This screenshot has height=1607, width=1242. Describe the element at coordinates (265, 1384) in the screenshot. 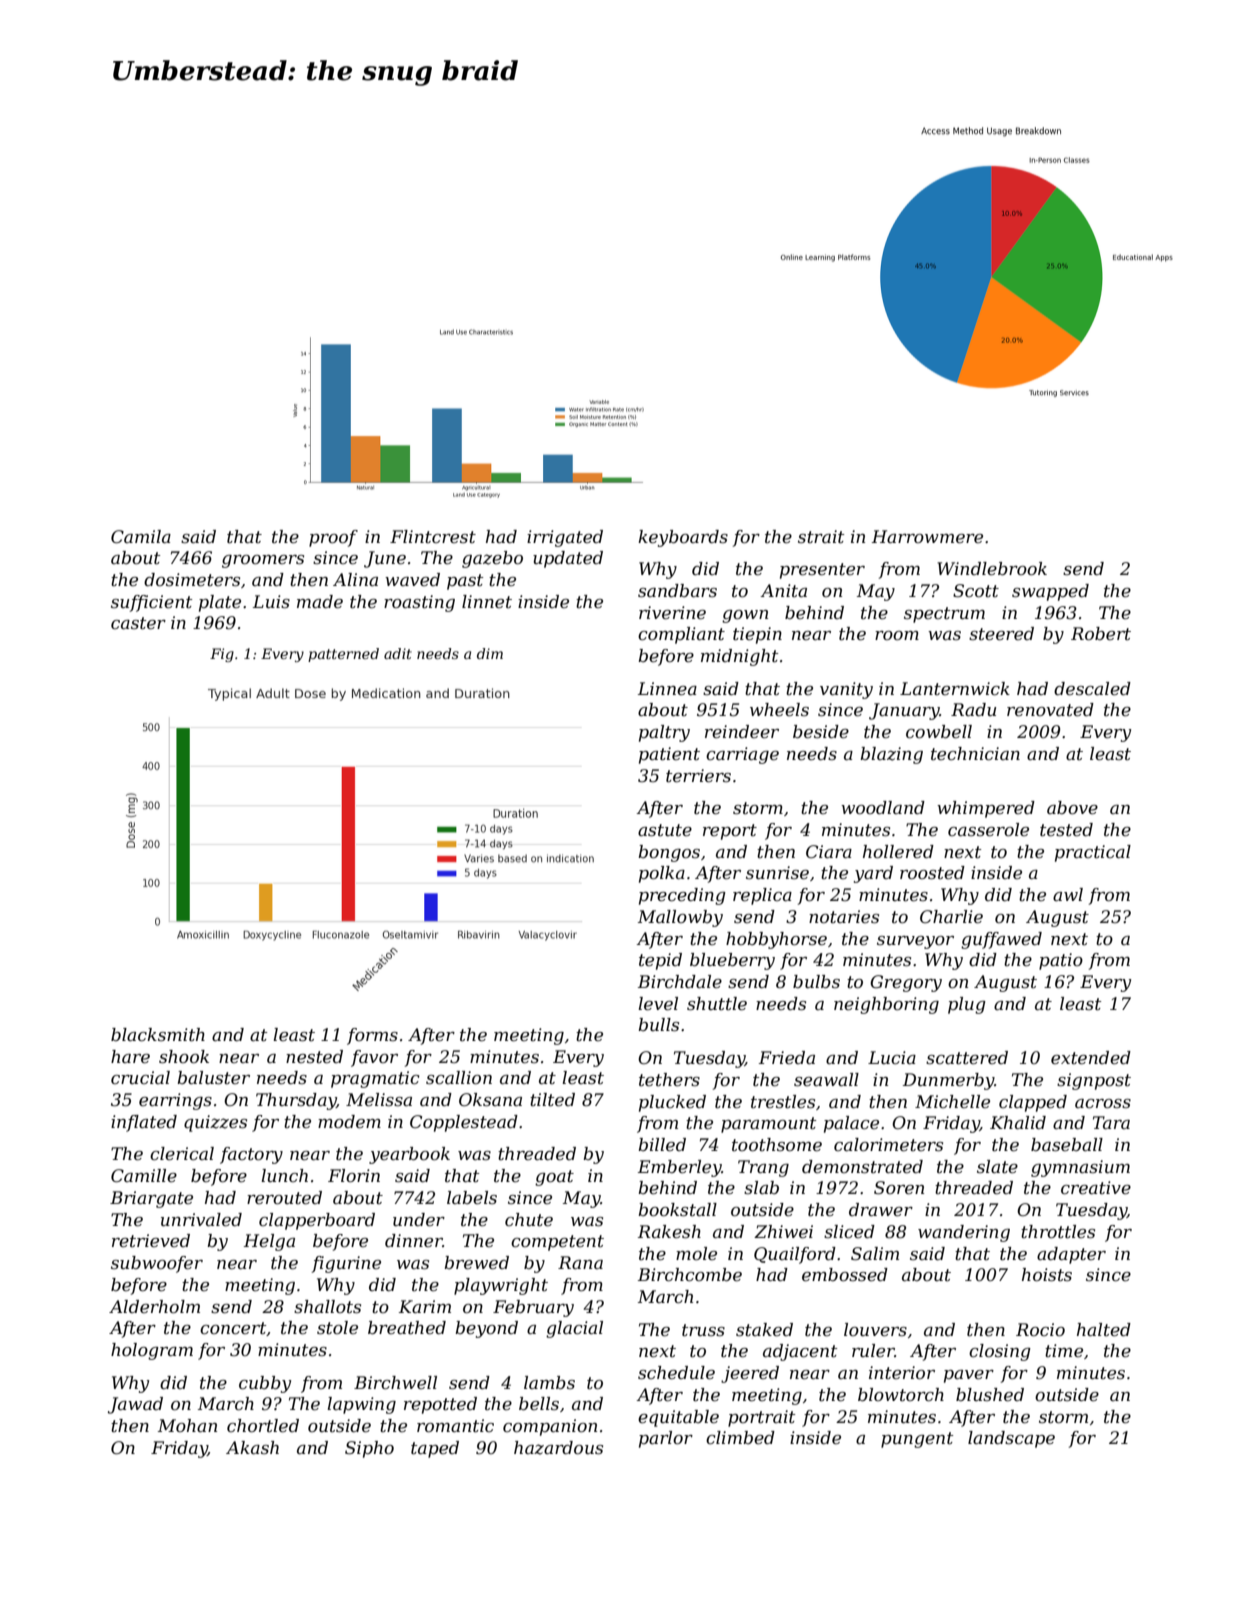

I see `cubby` at that location.
